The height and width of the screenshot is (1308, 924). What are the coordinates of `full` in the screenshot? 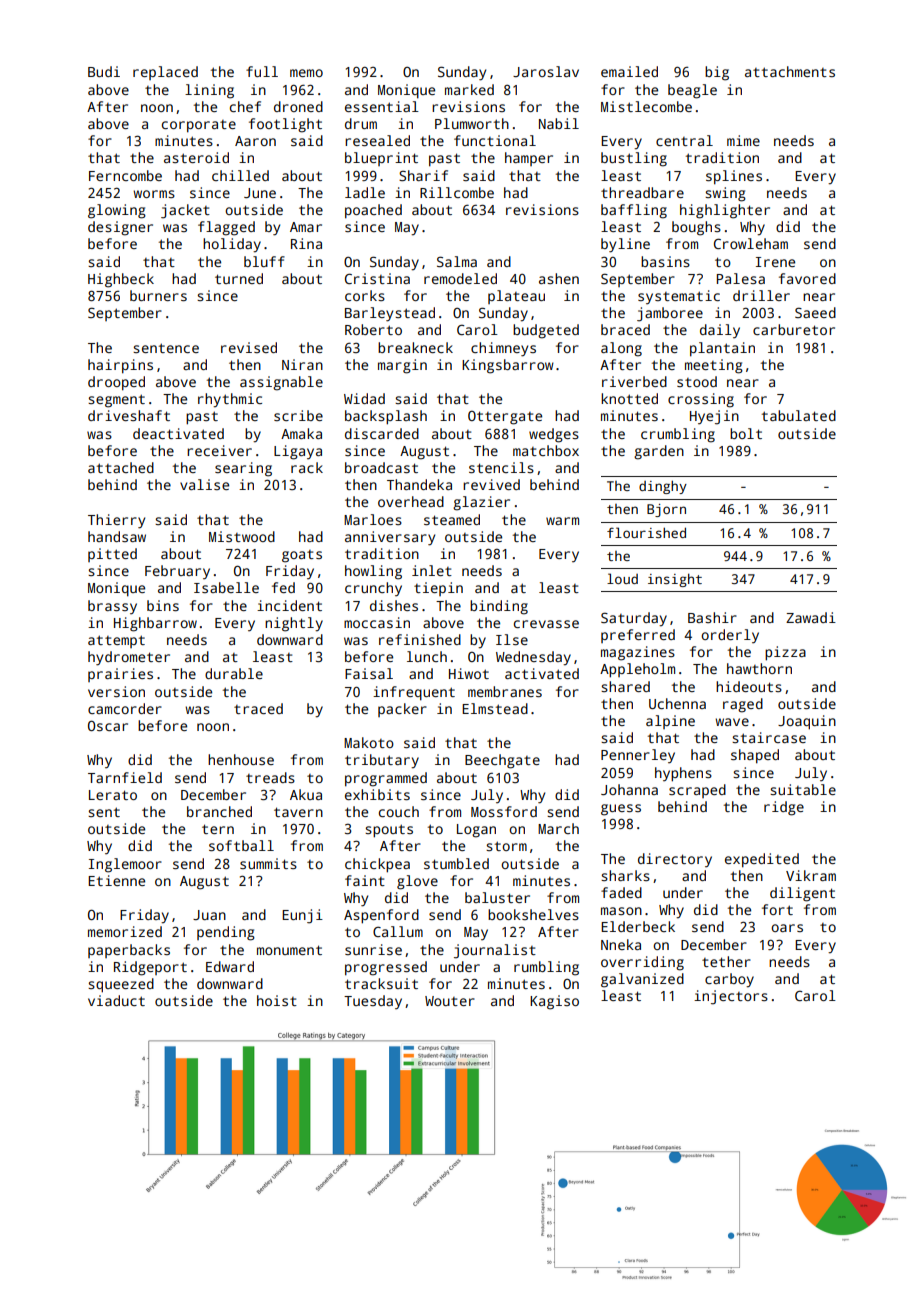 It's located at (262, 71).
